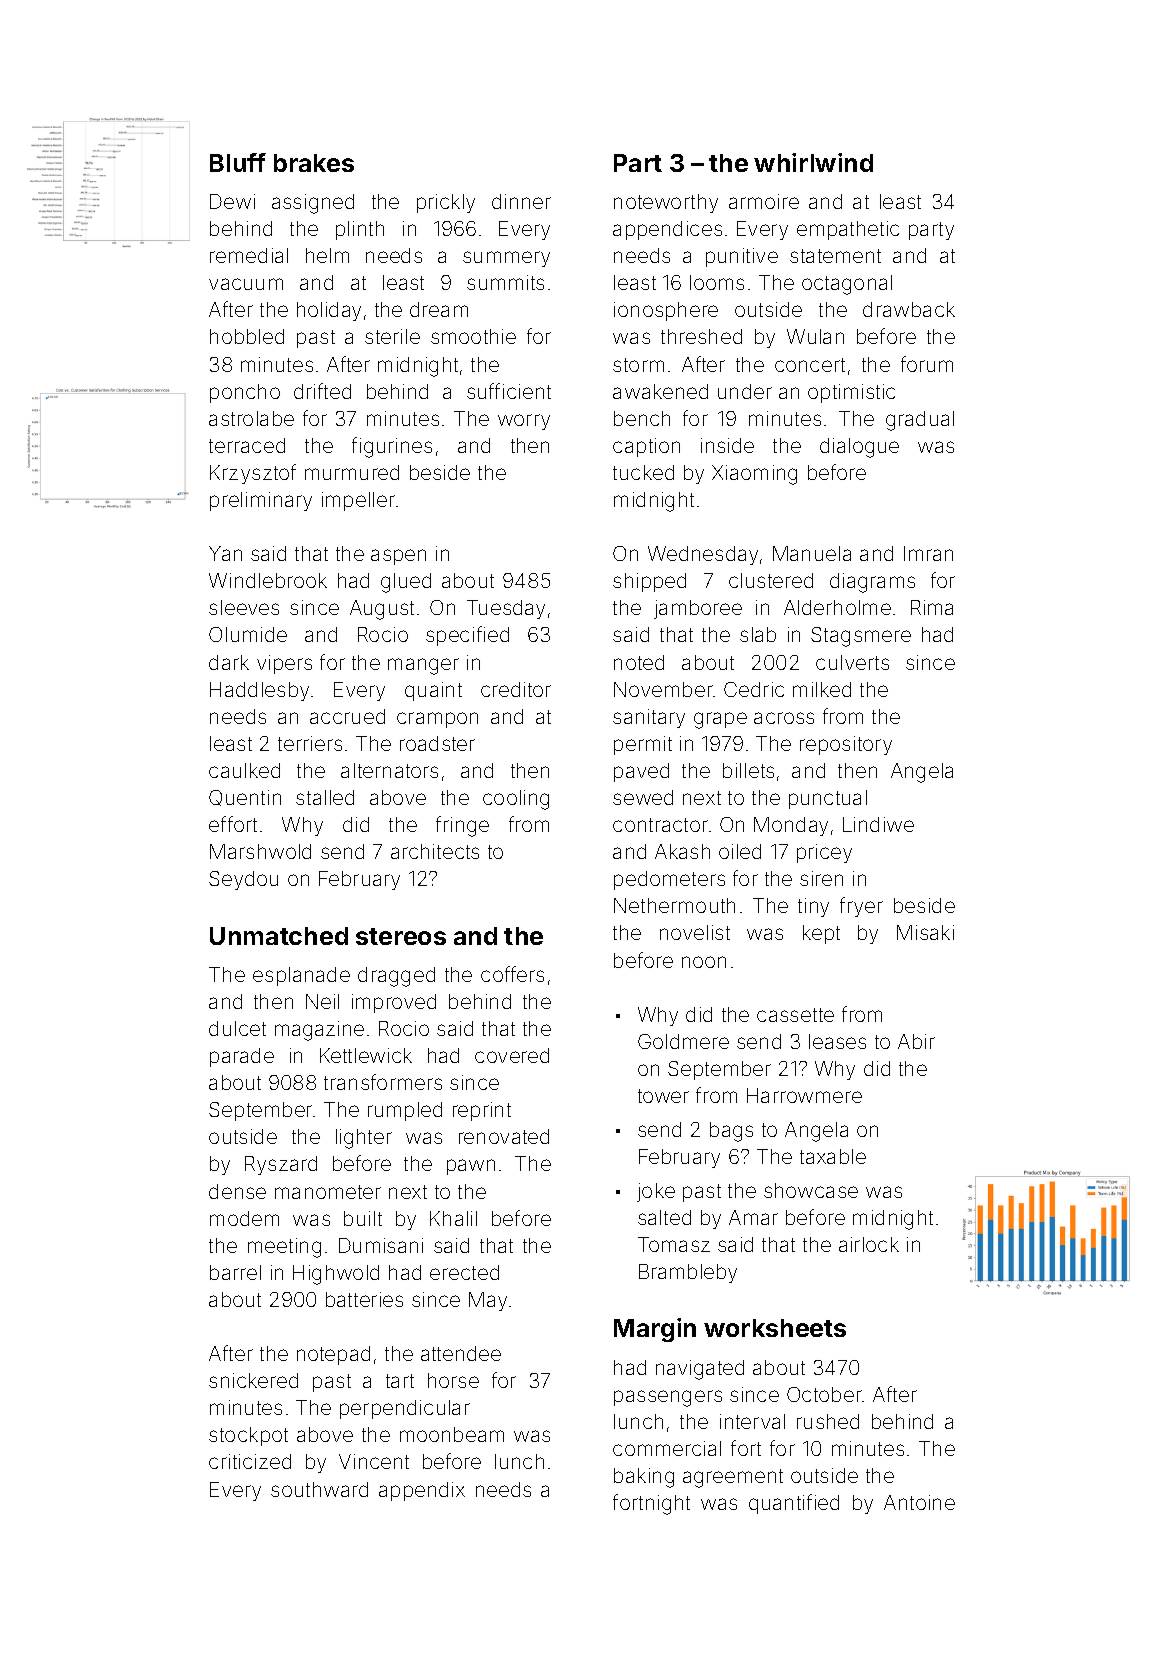 This screenshot has height=1654, width=1165. Describe the element at coordinates (422, 1491) in the screenshot. I see `appendix` at that location.
